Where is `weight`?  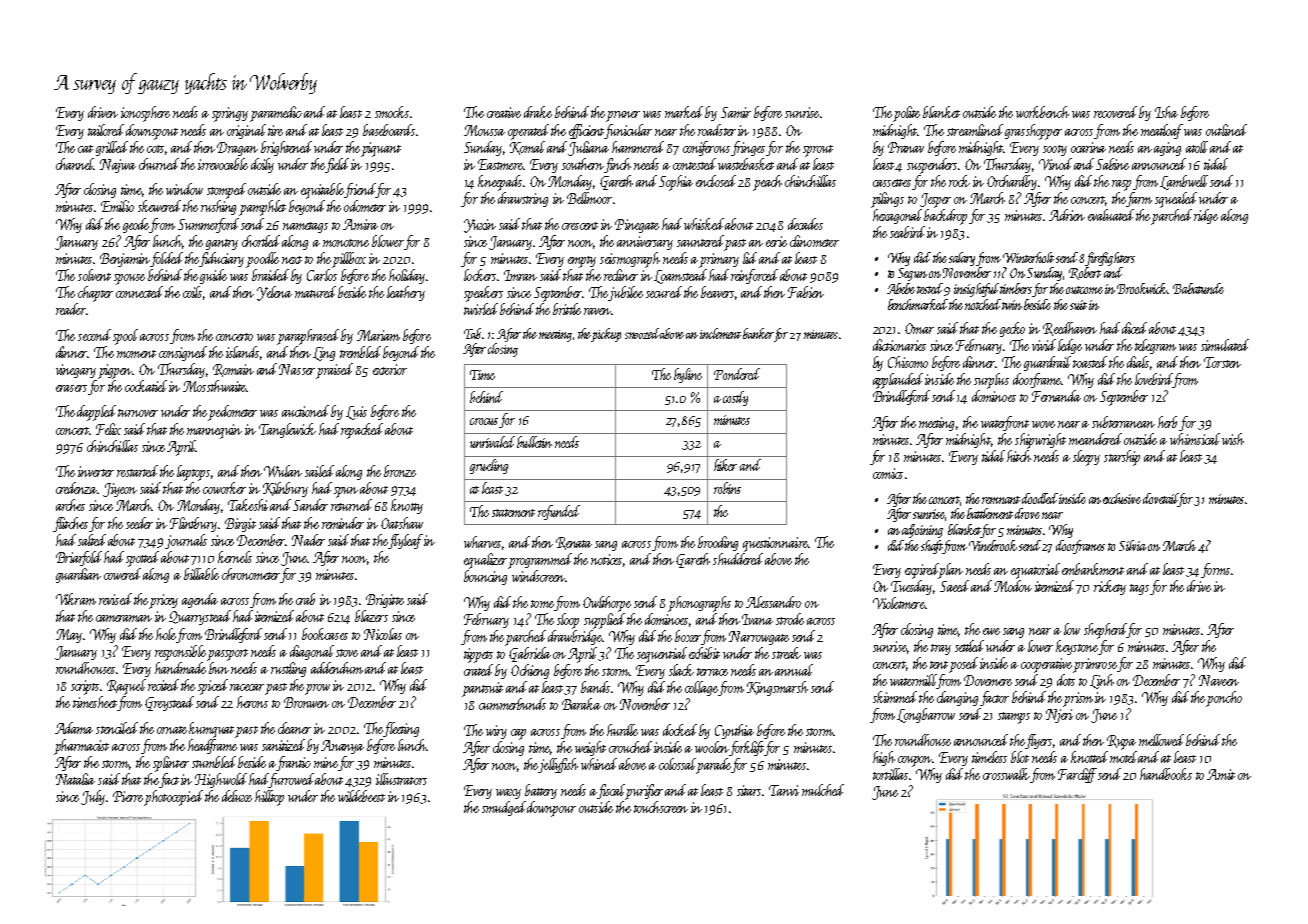
weight is located at coordinates (590, 748).
